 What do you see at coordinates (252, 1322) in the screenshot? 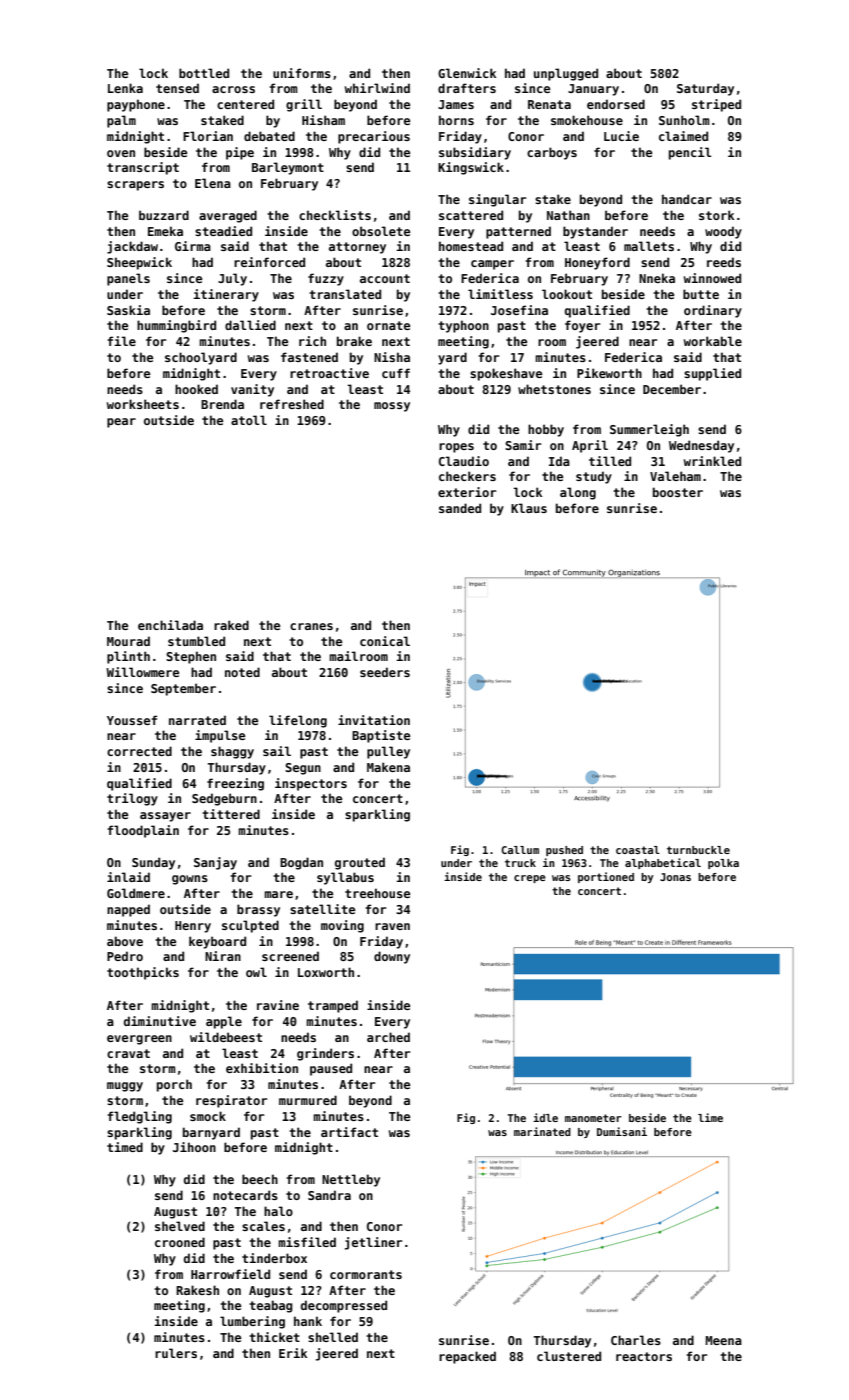
I see `lumbering` at bounding box center [252, 1322].
